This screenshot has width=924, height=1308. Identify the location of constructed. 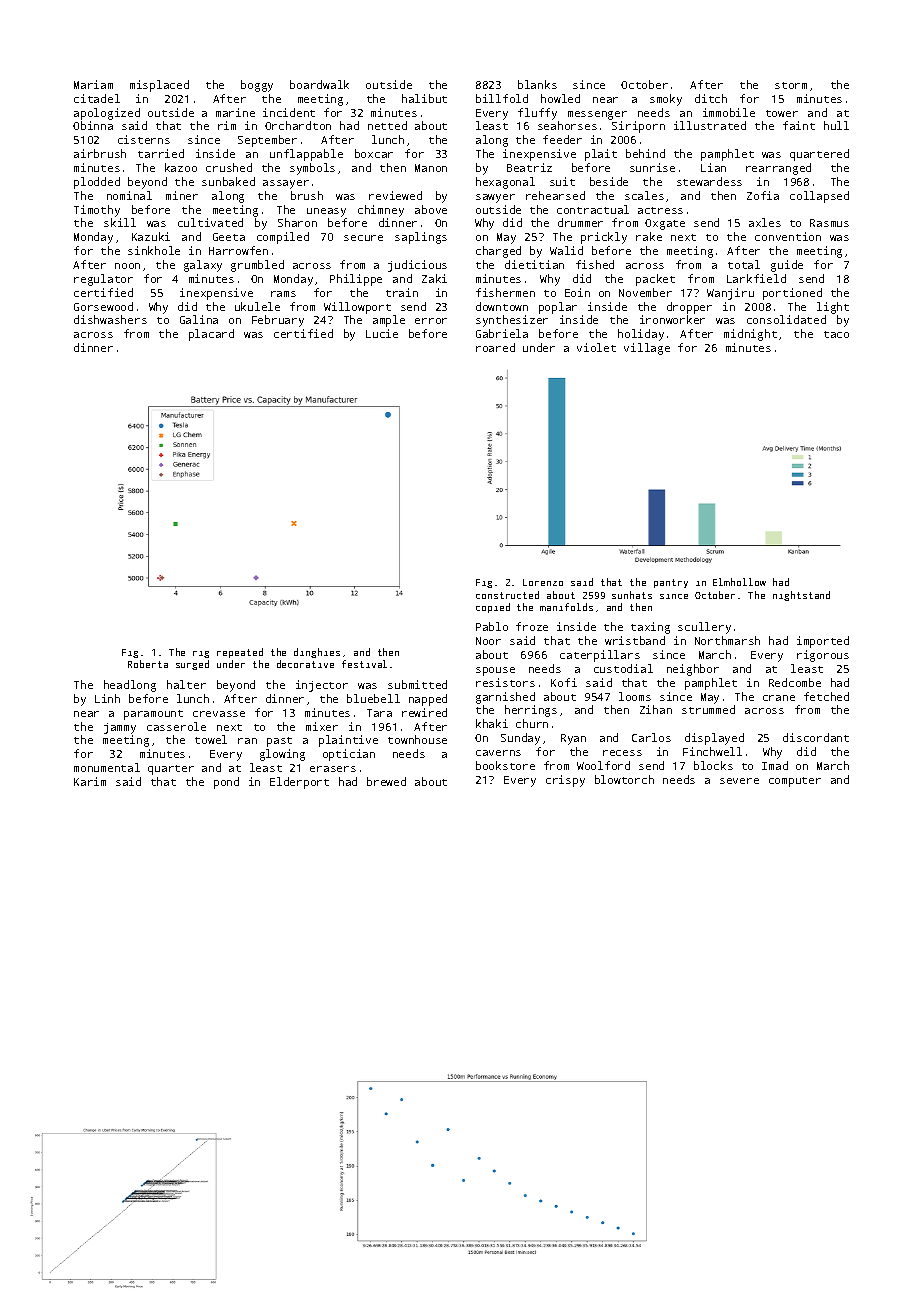
(507, 595).
